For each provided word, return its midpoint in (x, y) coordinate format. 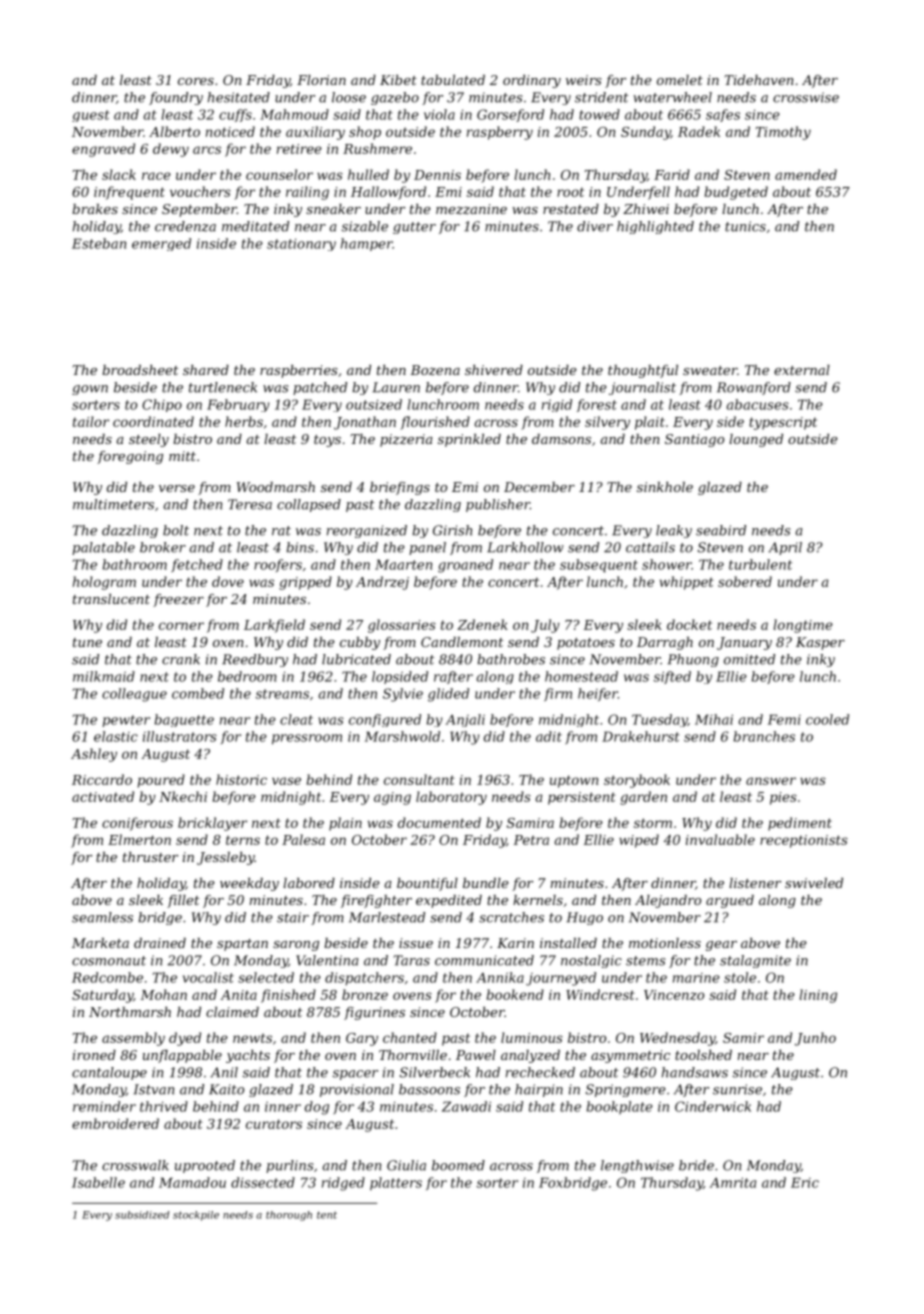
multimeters (113, 504)
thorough (289, 1216)
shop (365, 133)
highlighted (655, 227)
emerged (161, 244)
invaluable (720, 839)
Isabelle (98, 1182)
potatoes (586, 644)
